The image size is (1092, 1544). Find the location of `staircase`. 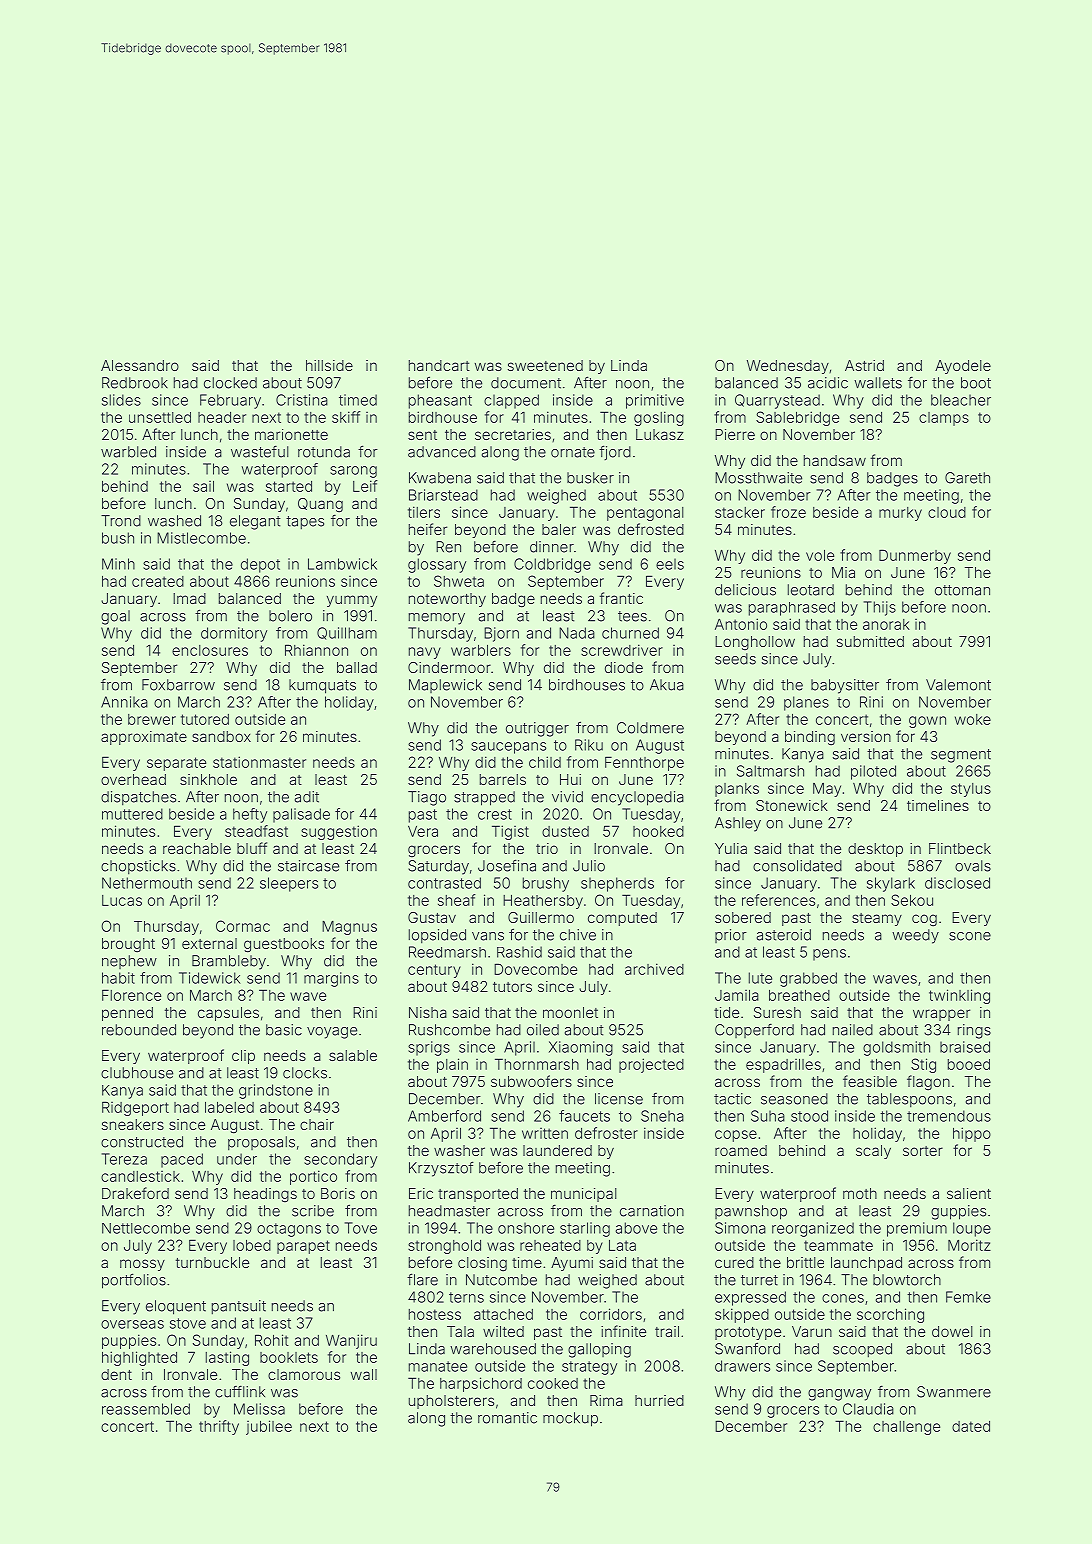

staircase is located at coordinates (308, 866).
